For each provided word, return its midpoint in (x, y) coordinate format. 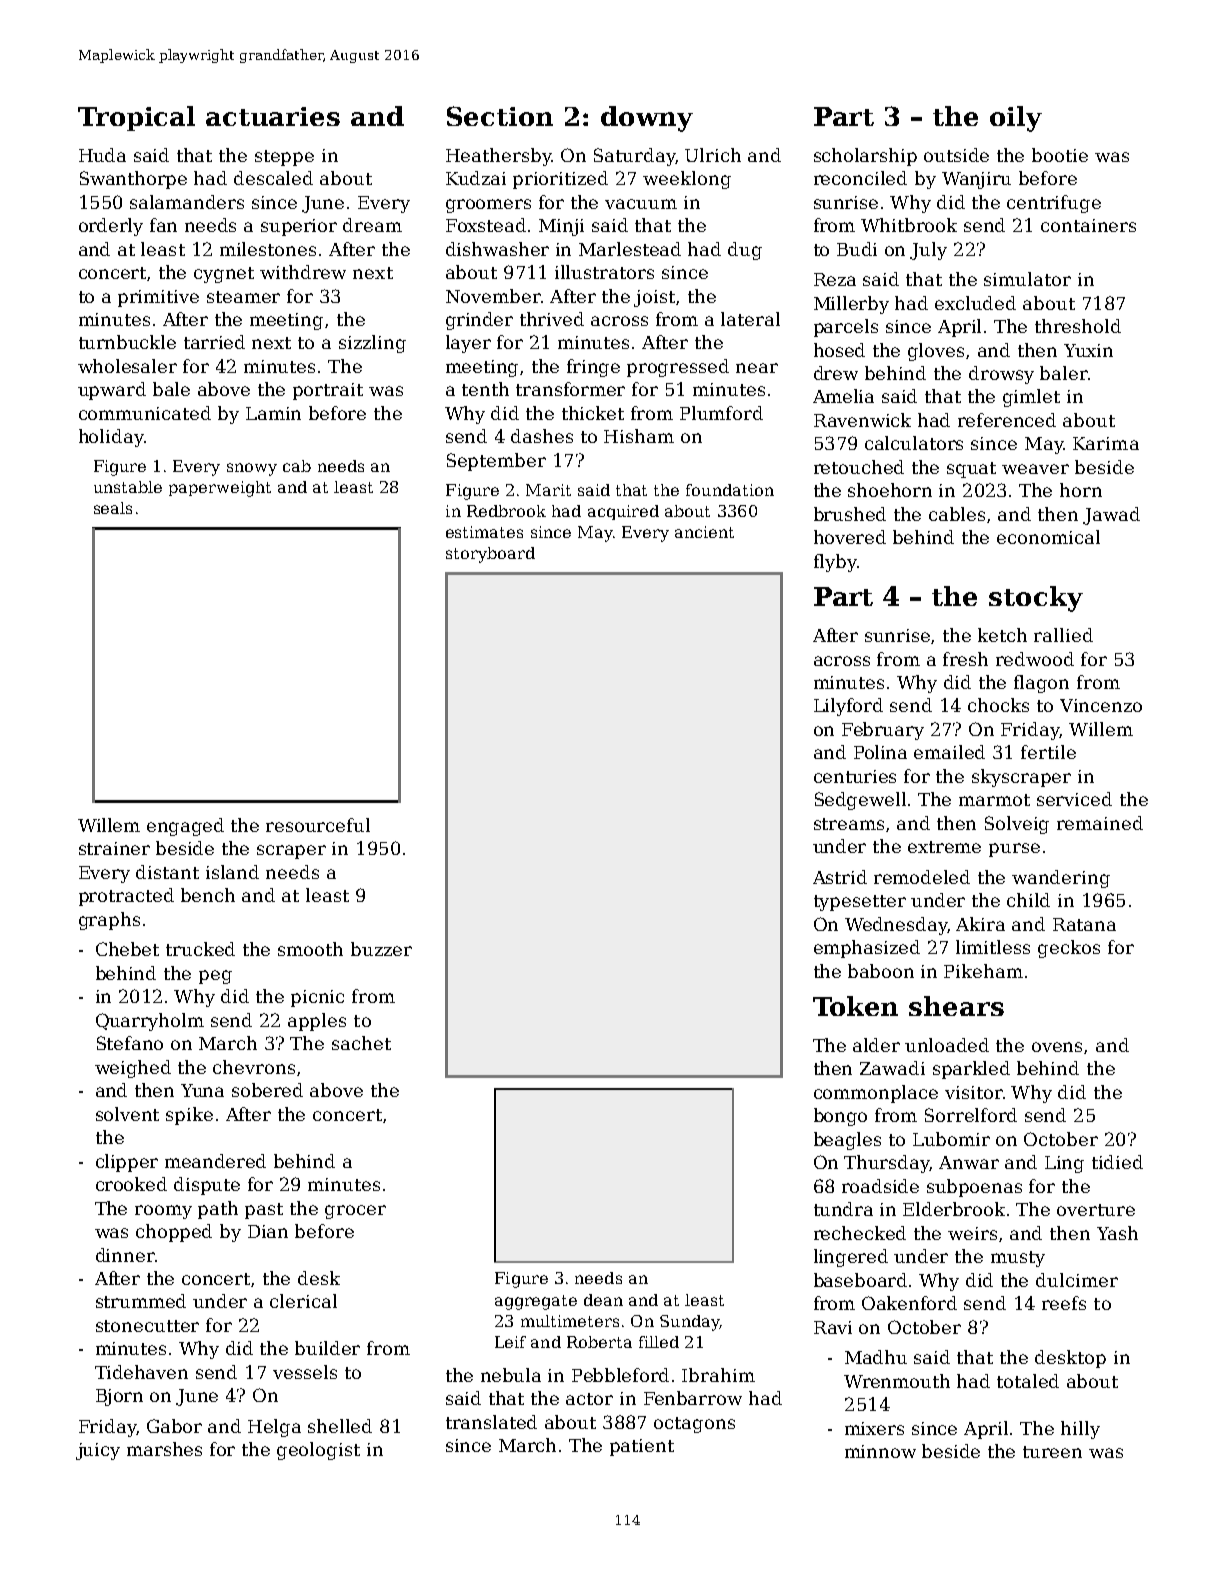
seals (113, 508)
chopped (174, 1233)
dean (603, 1300)
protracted (126, 897)
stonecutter (147, 1326)
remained (1100, 823)
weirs (972, 1233)
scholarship (865, 157)
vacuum (641, 204)
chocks (998, 705)
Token (855, 1006)
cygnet (224, 275)
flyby (835, 563)
